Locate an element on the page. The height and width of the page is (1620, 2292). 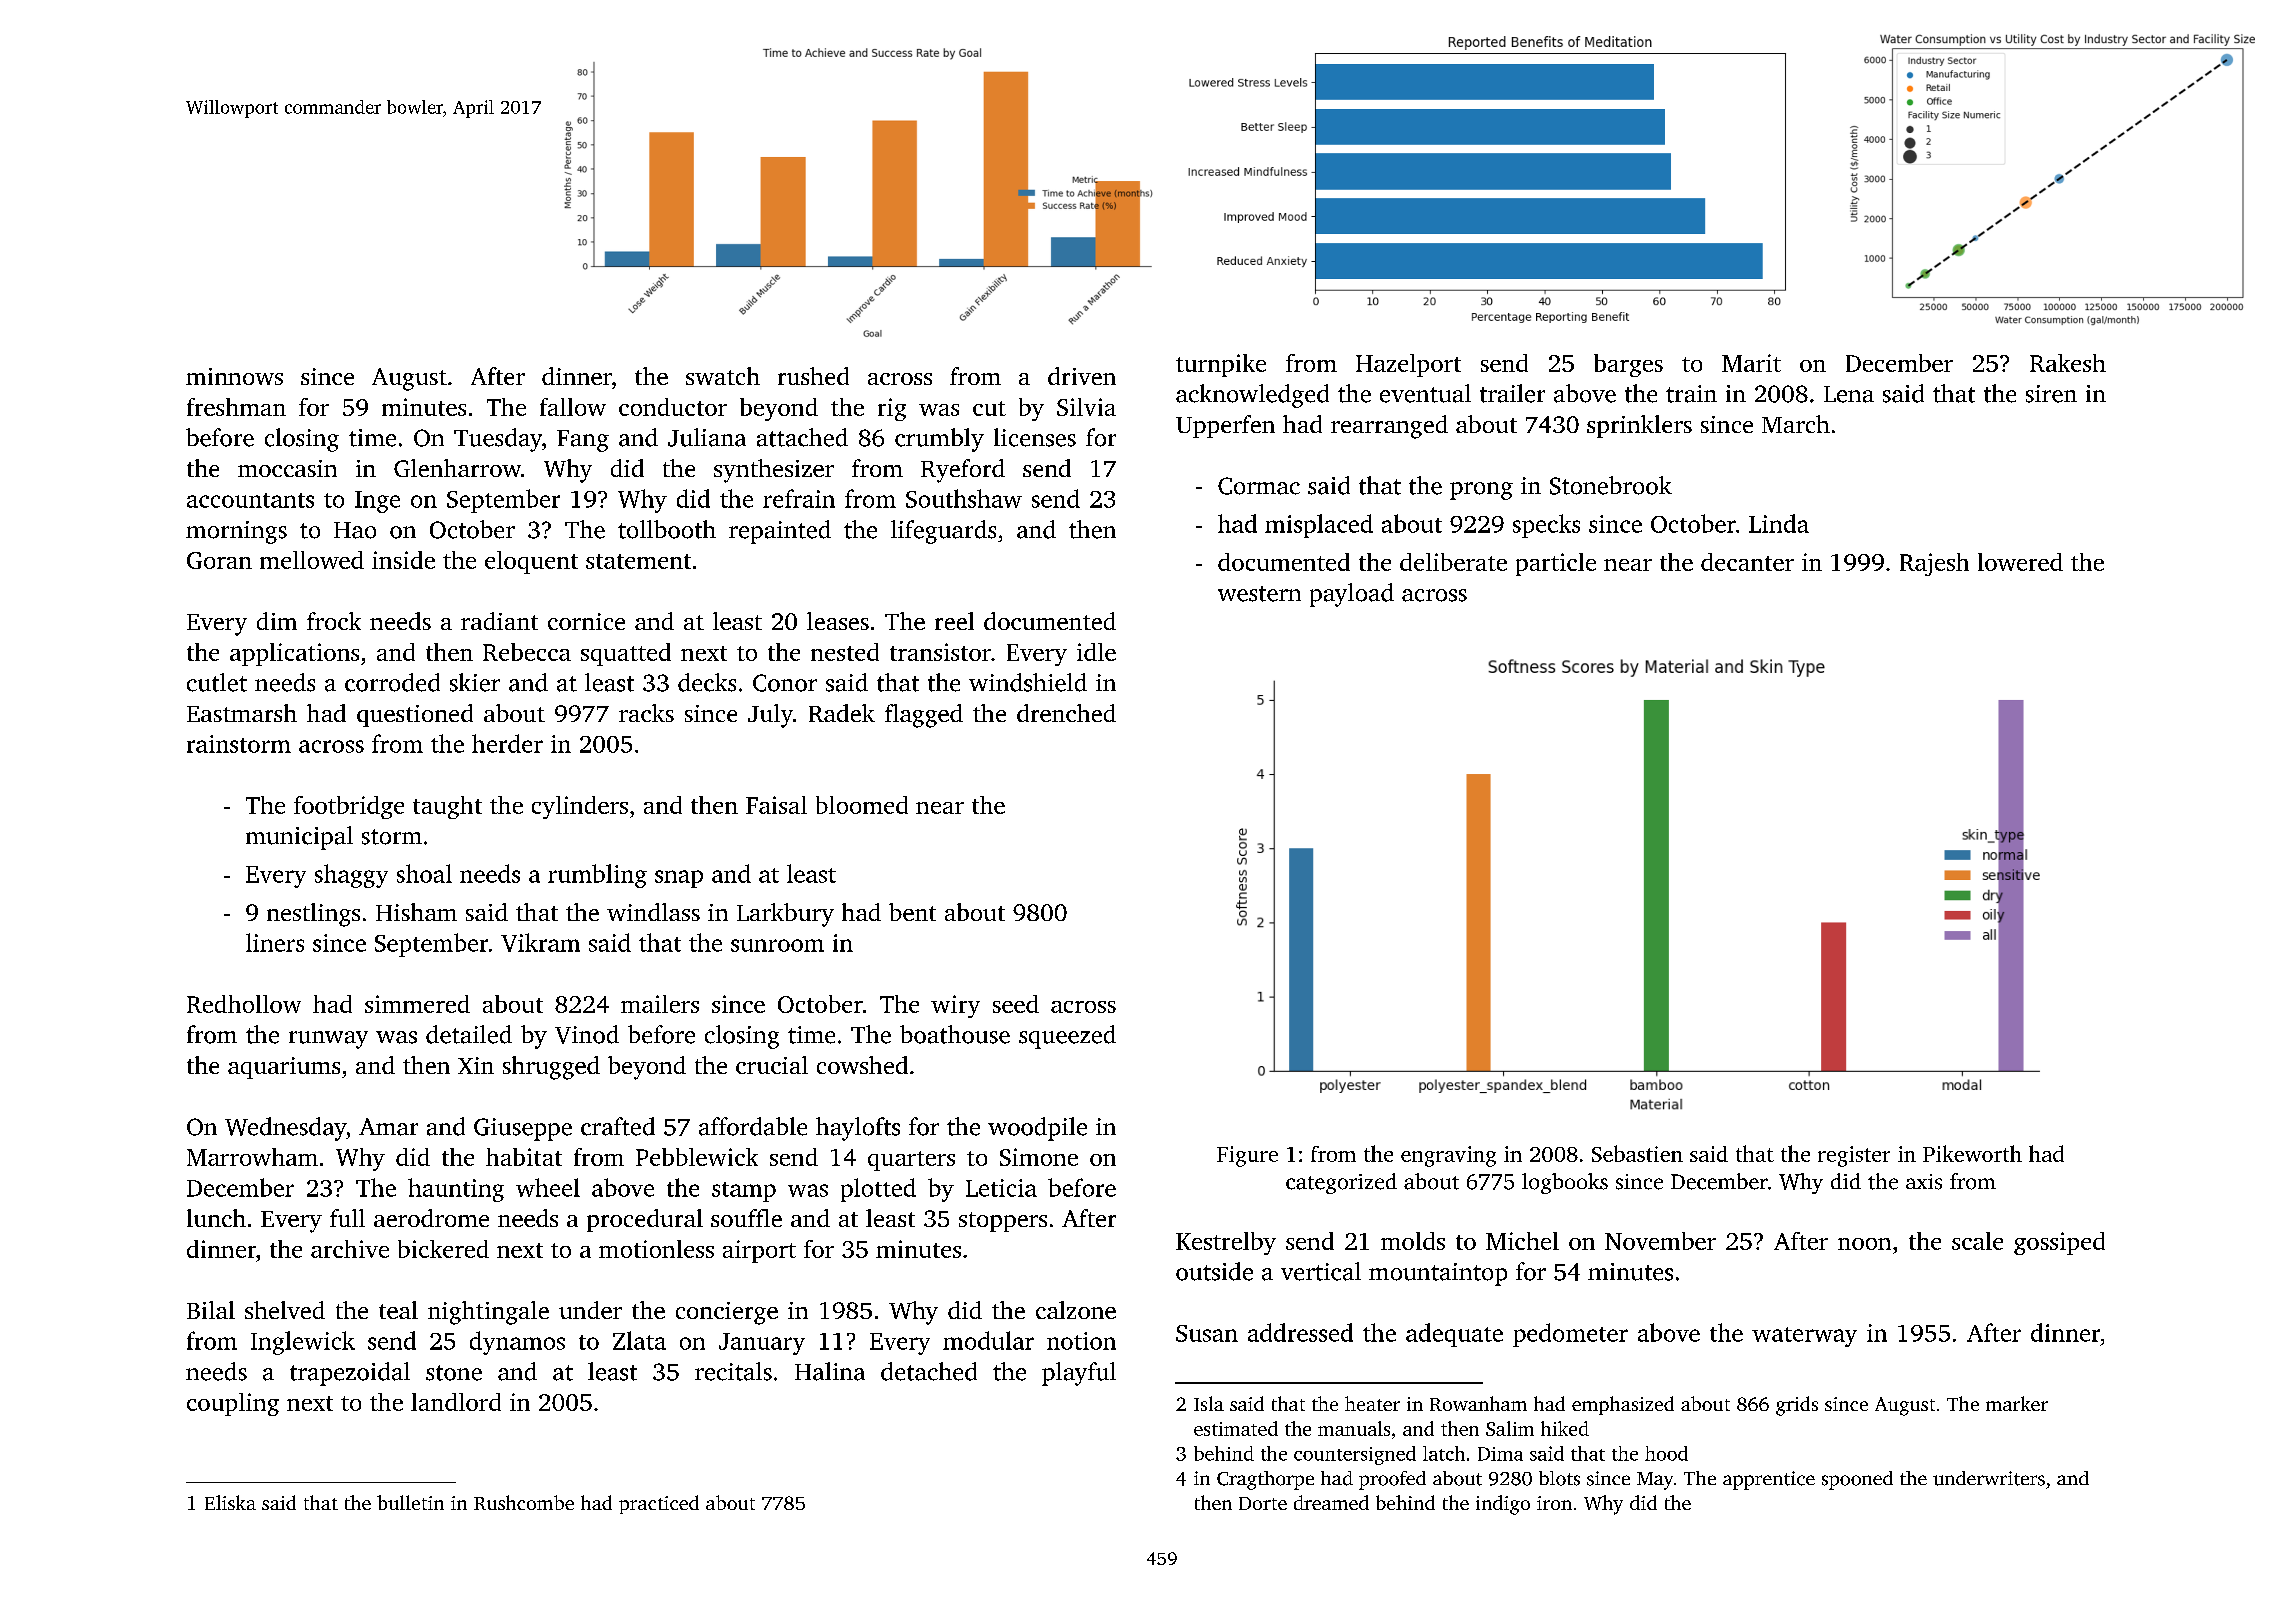
detached is located at coordinates (929, 1371).
